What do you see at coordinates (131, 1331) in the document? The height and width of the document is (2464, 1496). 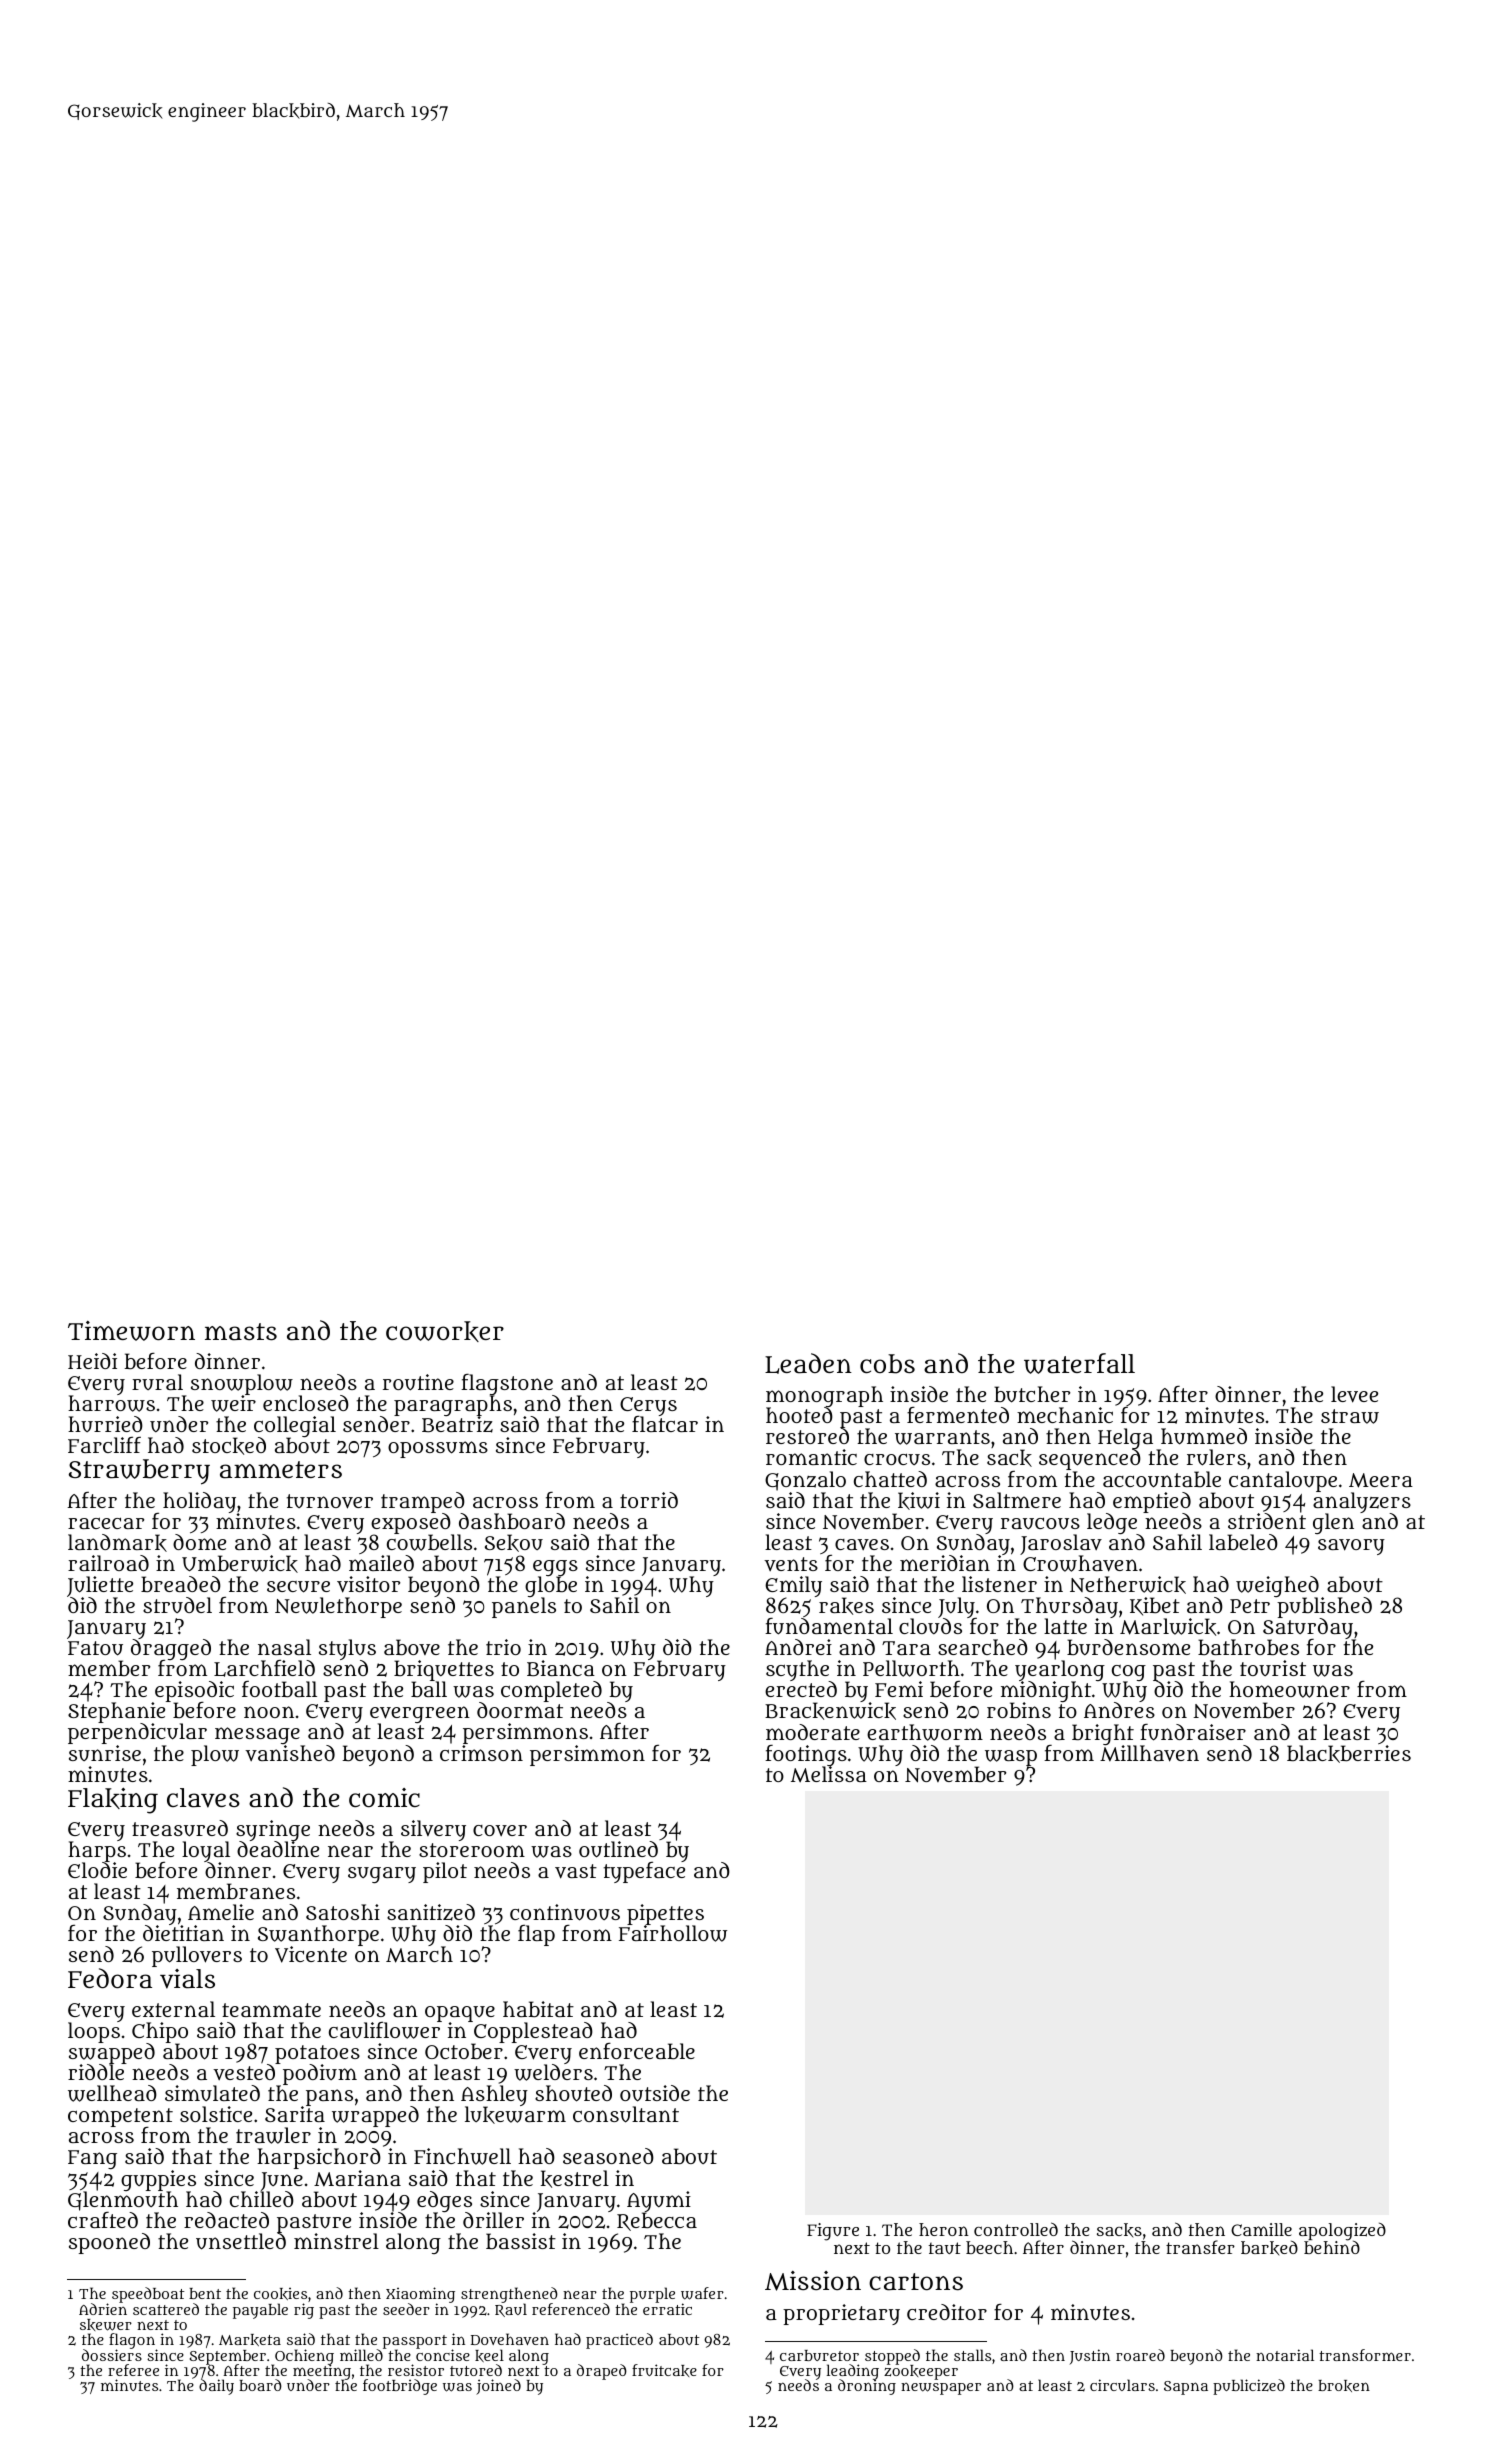 I see `Timeworn` at bounding box center [131, 1331].
